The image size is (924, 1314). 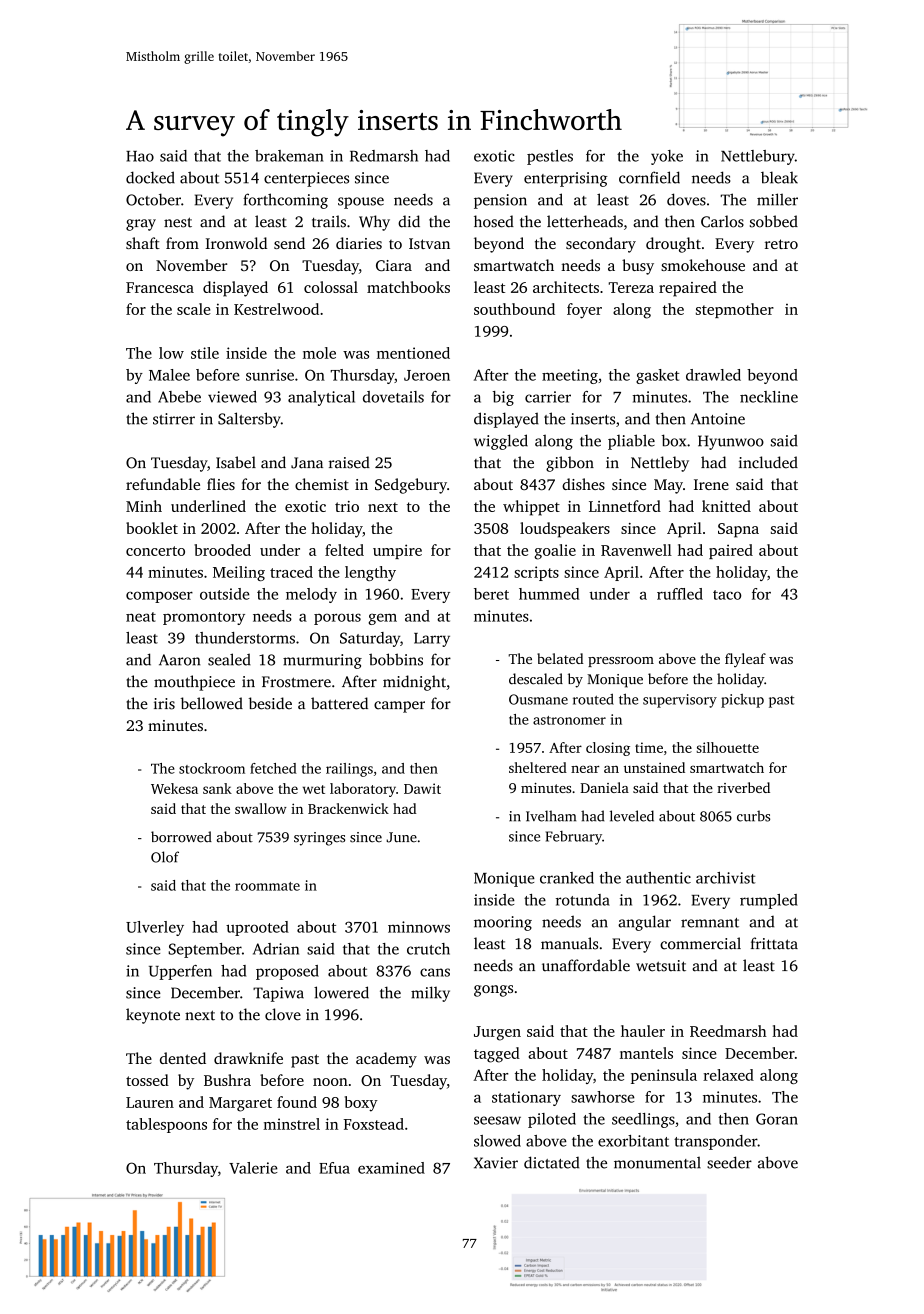 I want to click on wetsuit, so click(x=661, y=966).
